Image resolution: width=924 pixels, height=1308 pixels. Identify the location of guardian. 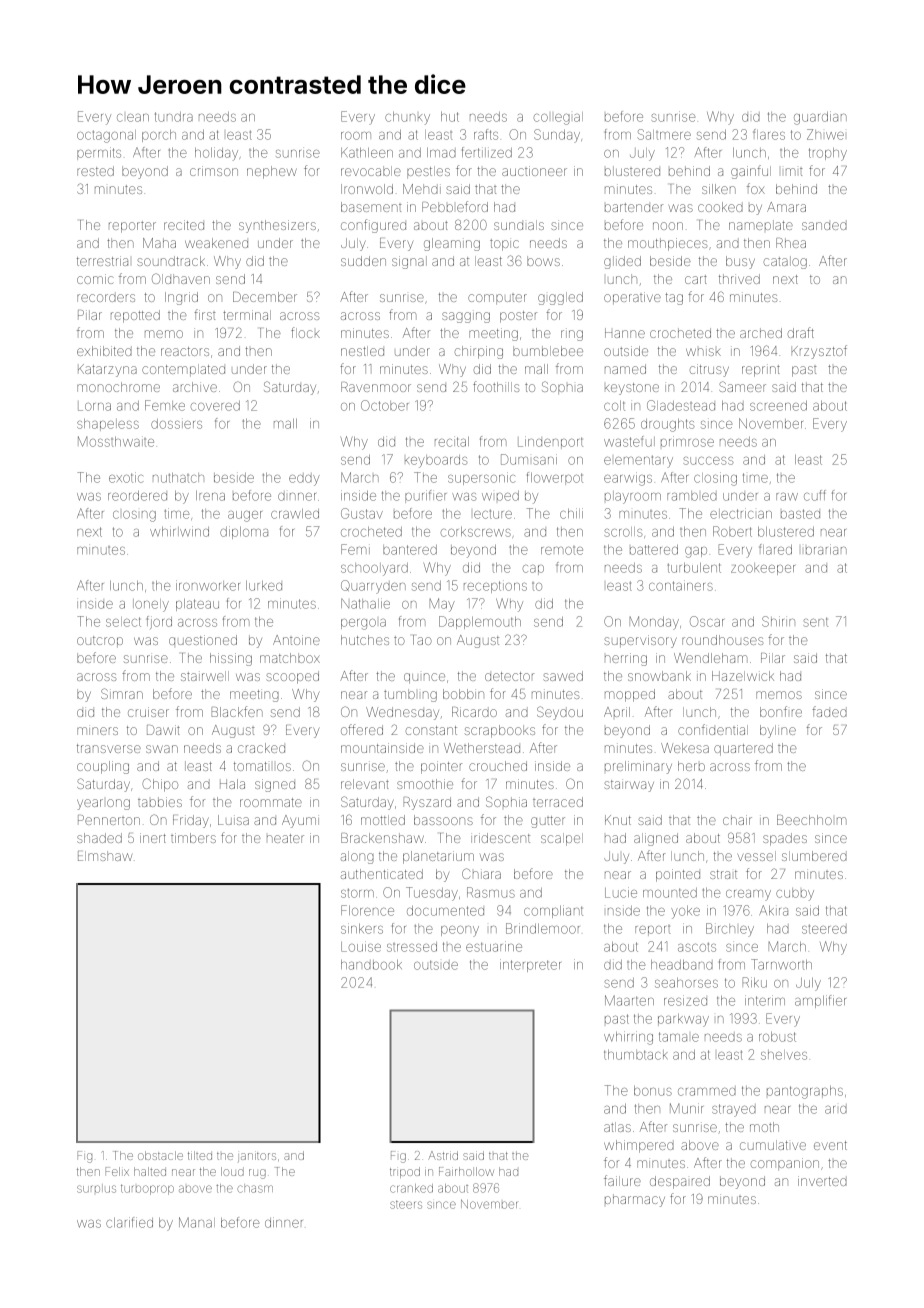
(820, 118).
